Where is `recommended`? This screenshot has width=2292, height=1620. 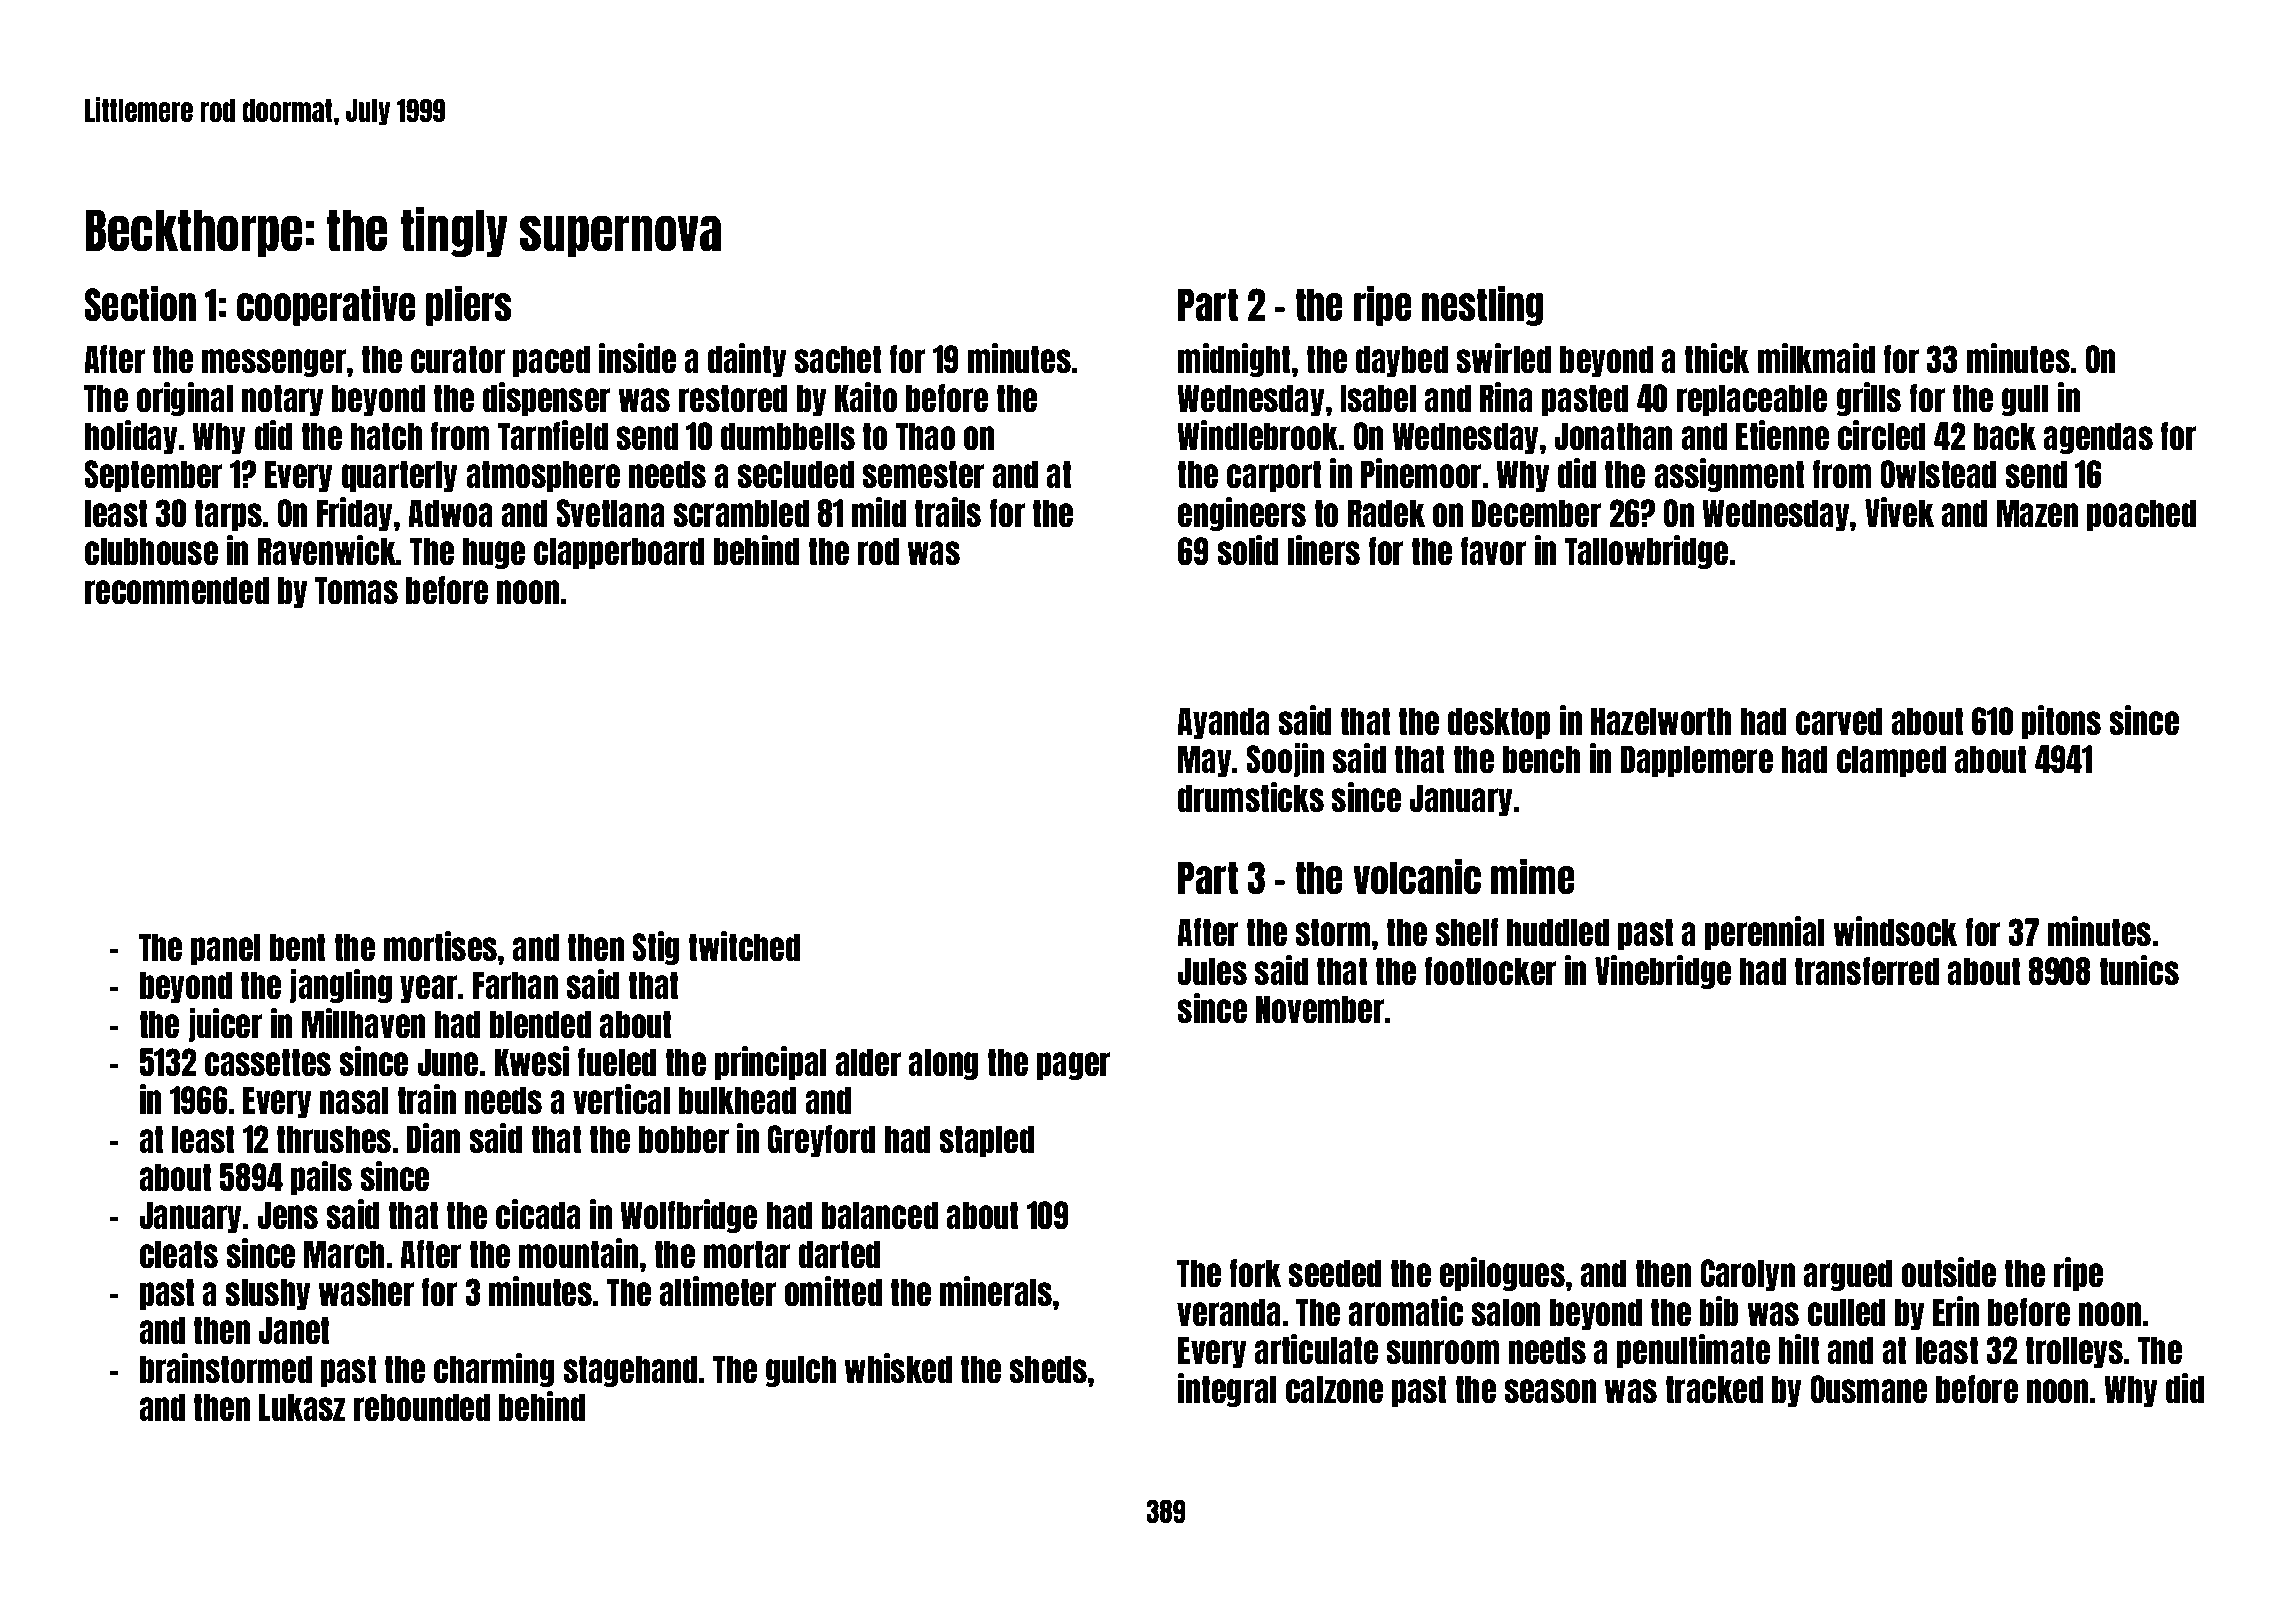 recommended is located at coordinates (177, 590).
